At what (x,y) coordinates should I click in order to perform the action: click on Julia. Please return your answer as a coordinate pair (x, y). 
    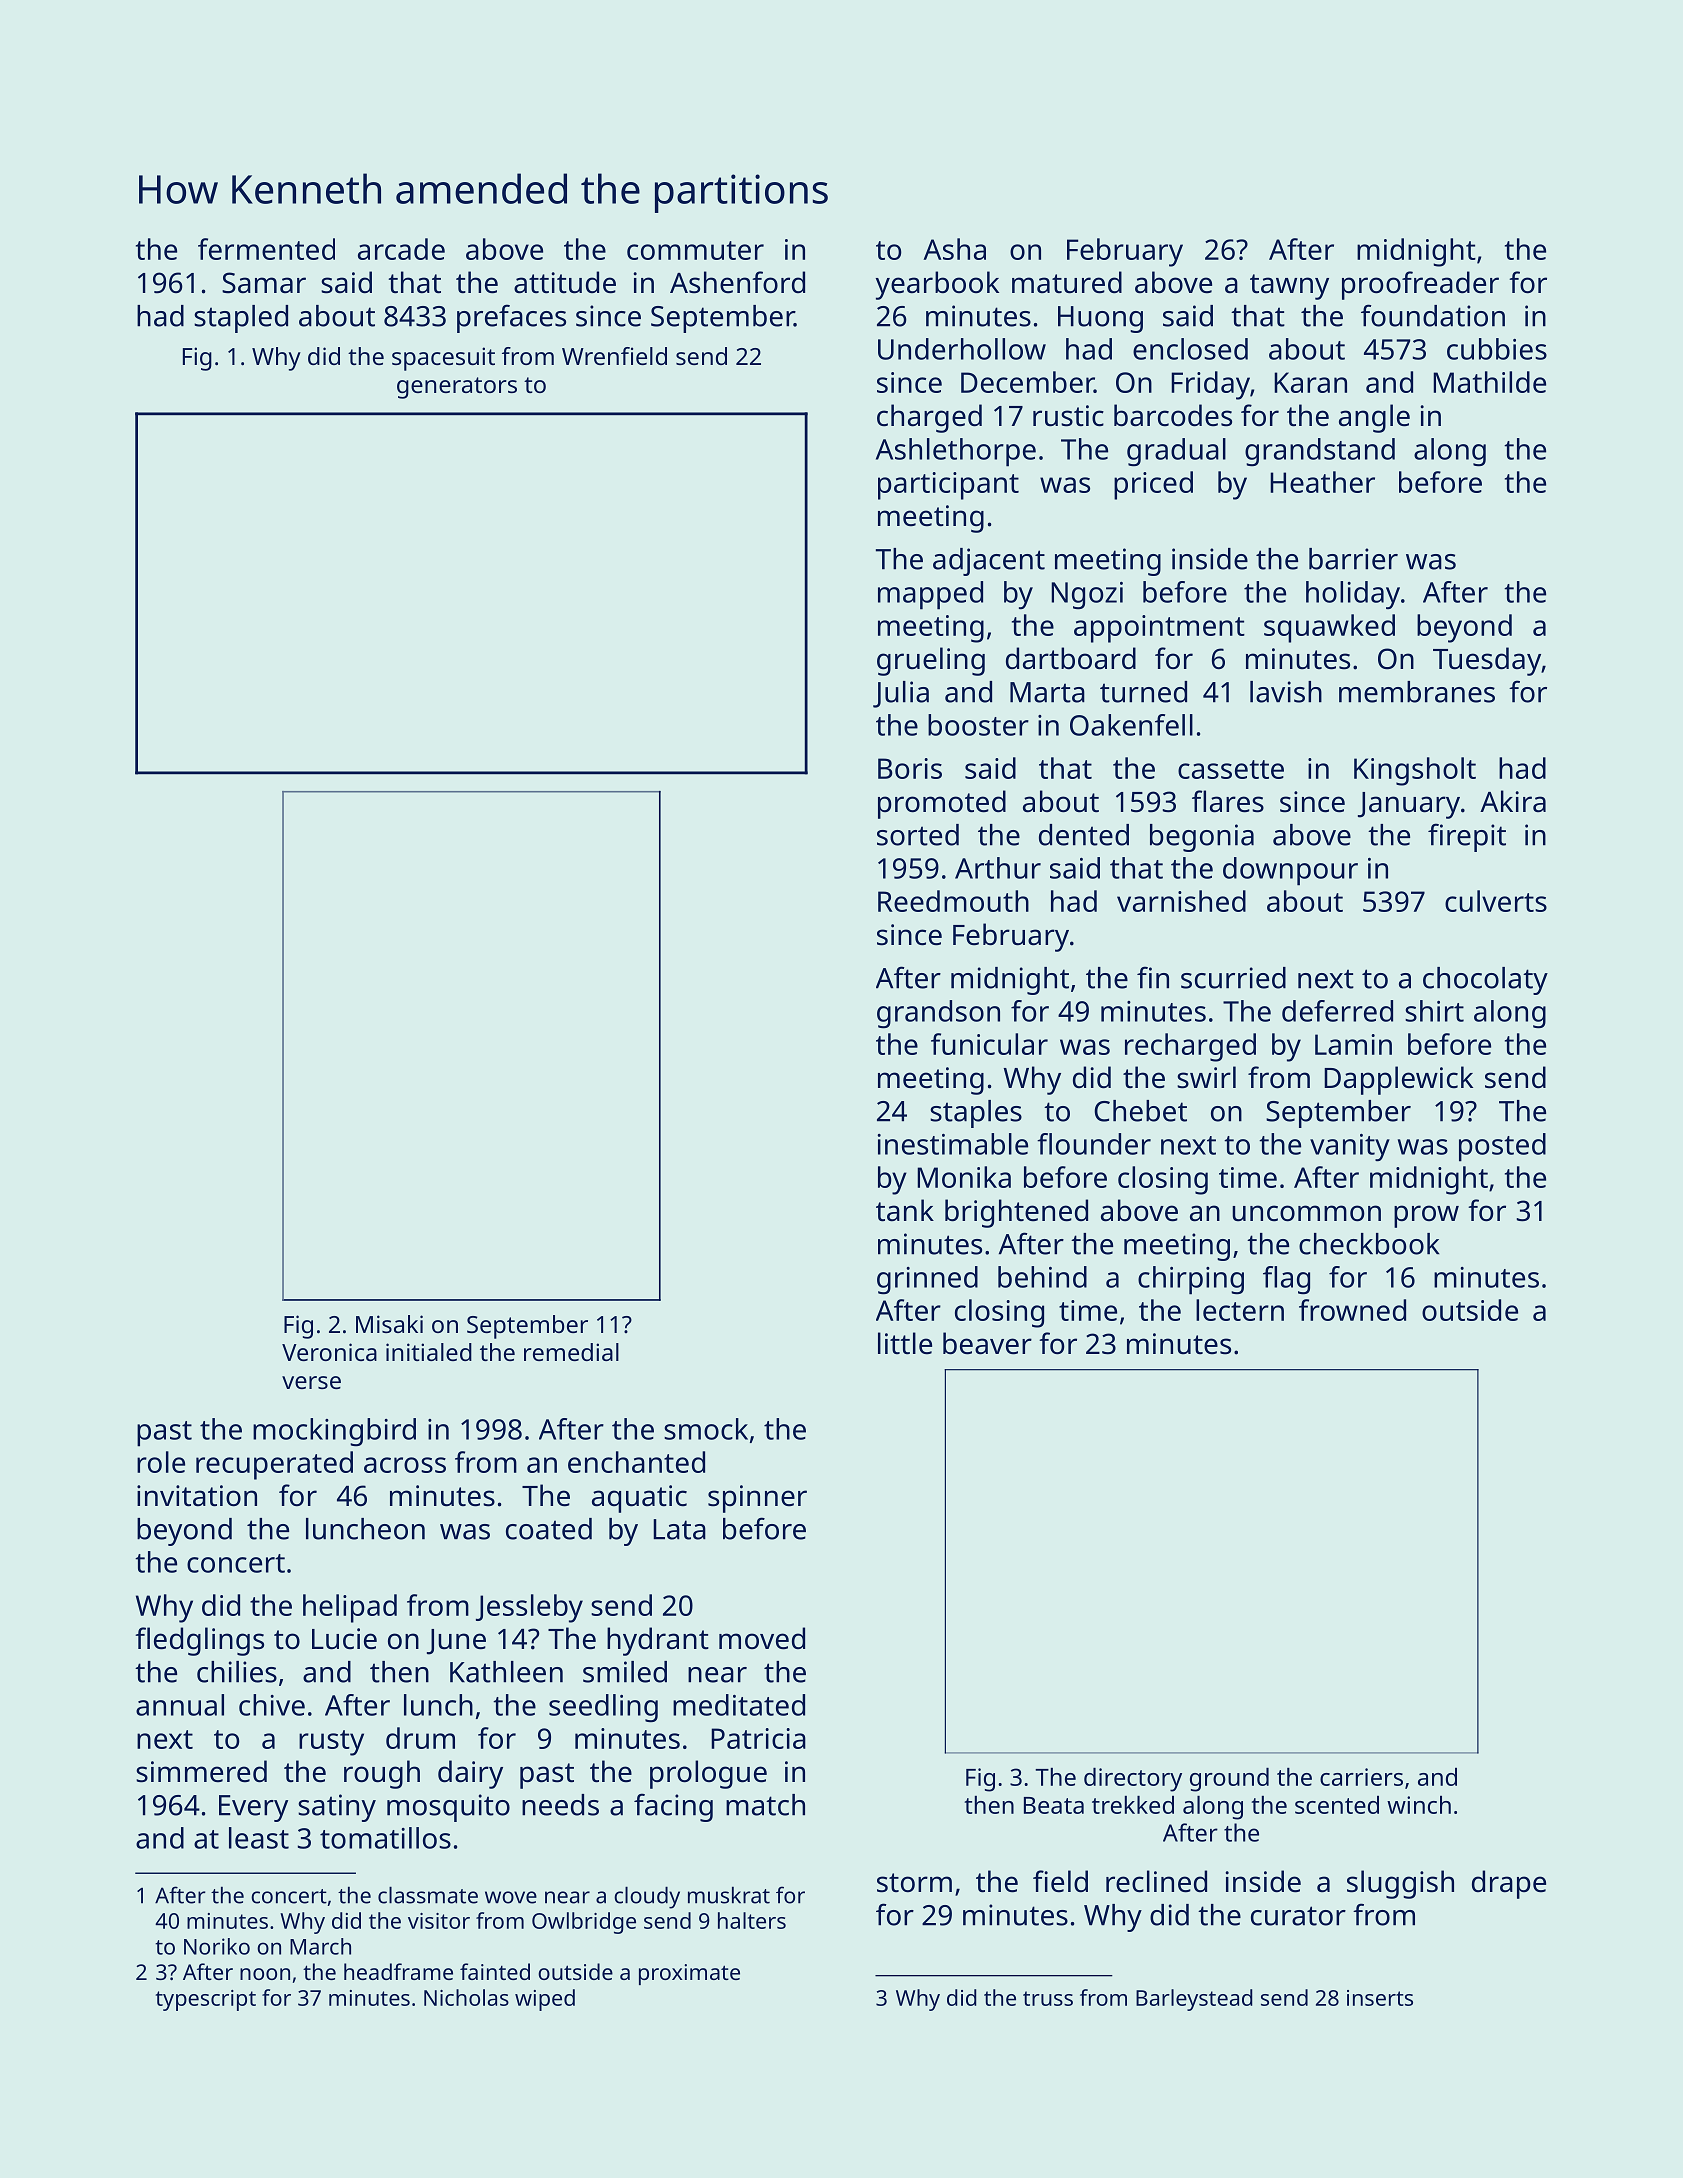
    Looking at the image, I should click on (901, 694).
